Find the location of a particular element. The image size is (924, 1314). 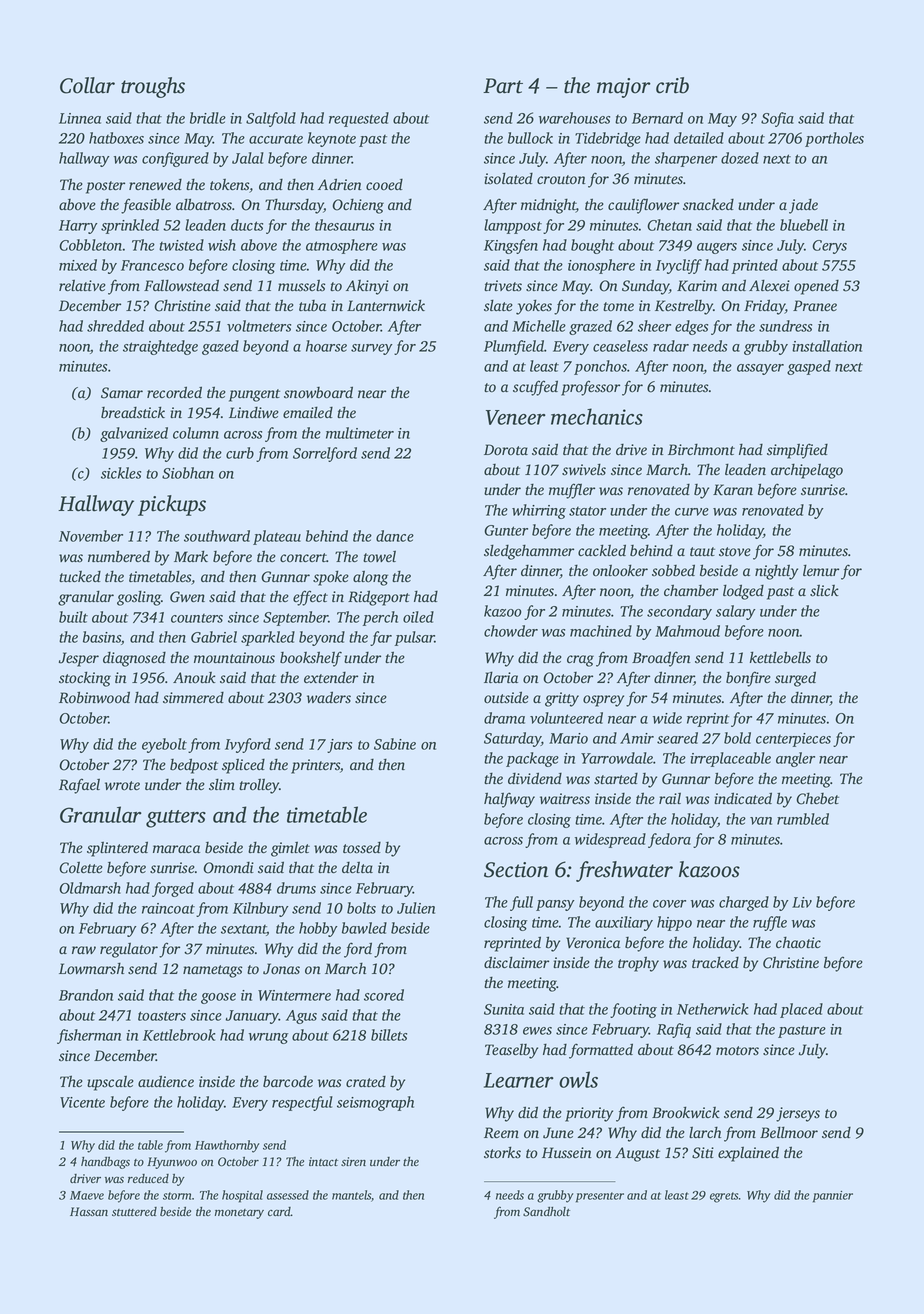

surged is located at coordinates (795, 679).
